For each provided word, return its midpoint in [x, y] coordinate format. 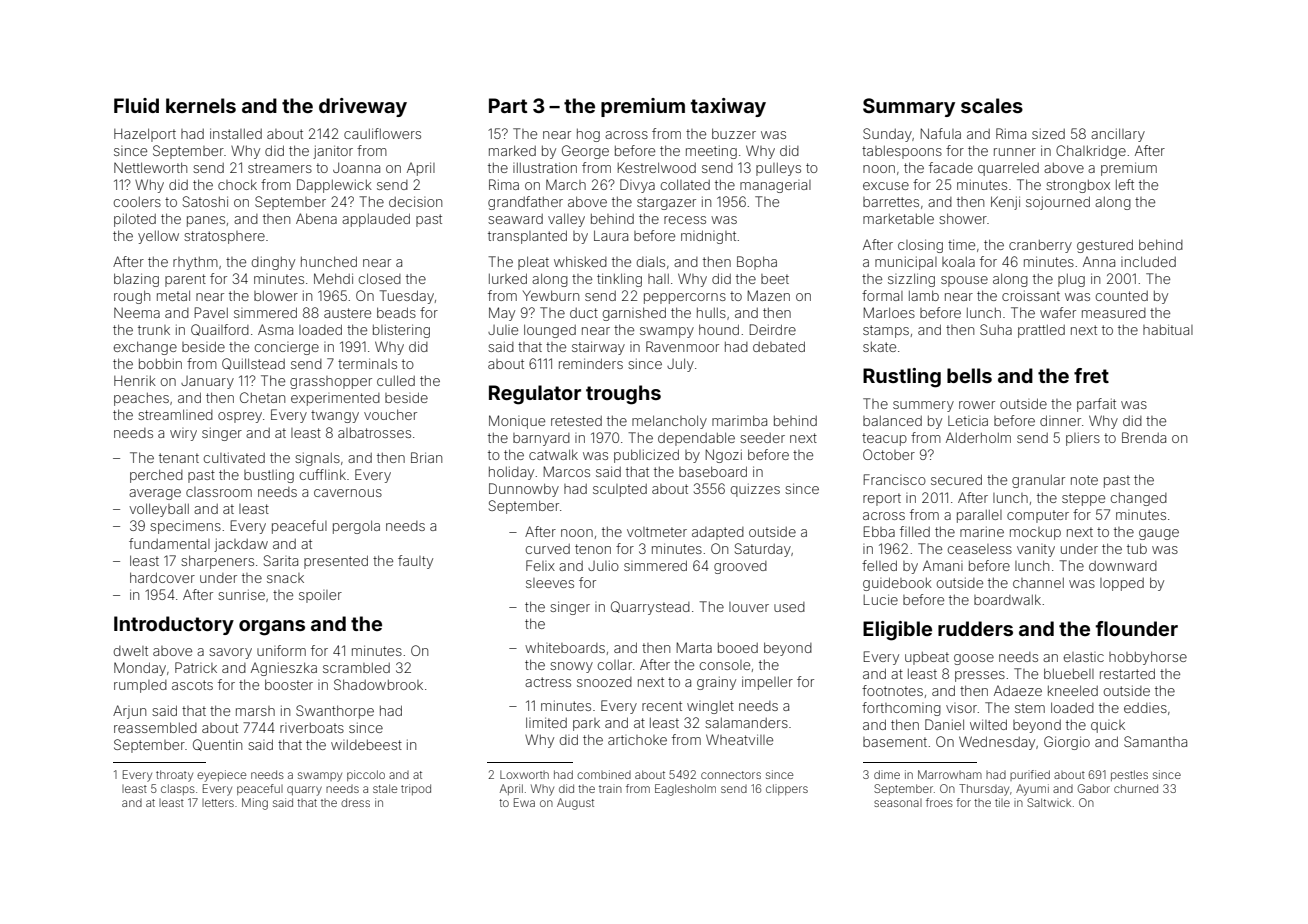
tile [1002, 802]
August [575, 804]
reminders [591, 363]
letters [218, 803]
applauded [376, 220]
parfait [1096, 405]
